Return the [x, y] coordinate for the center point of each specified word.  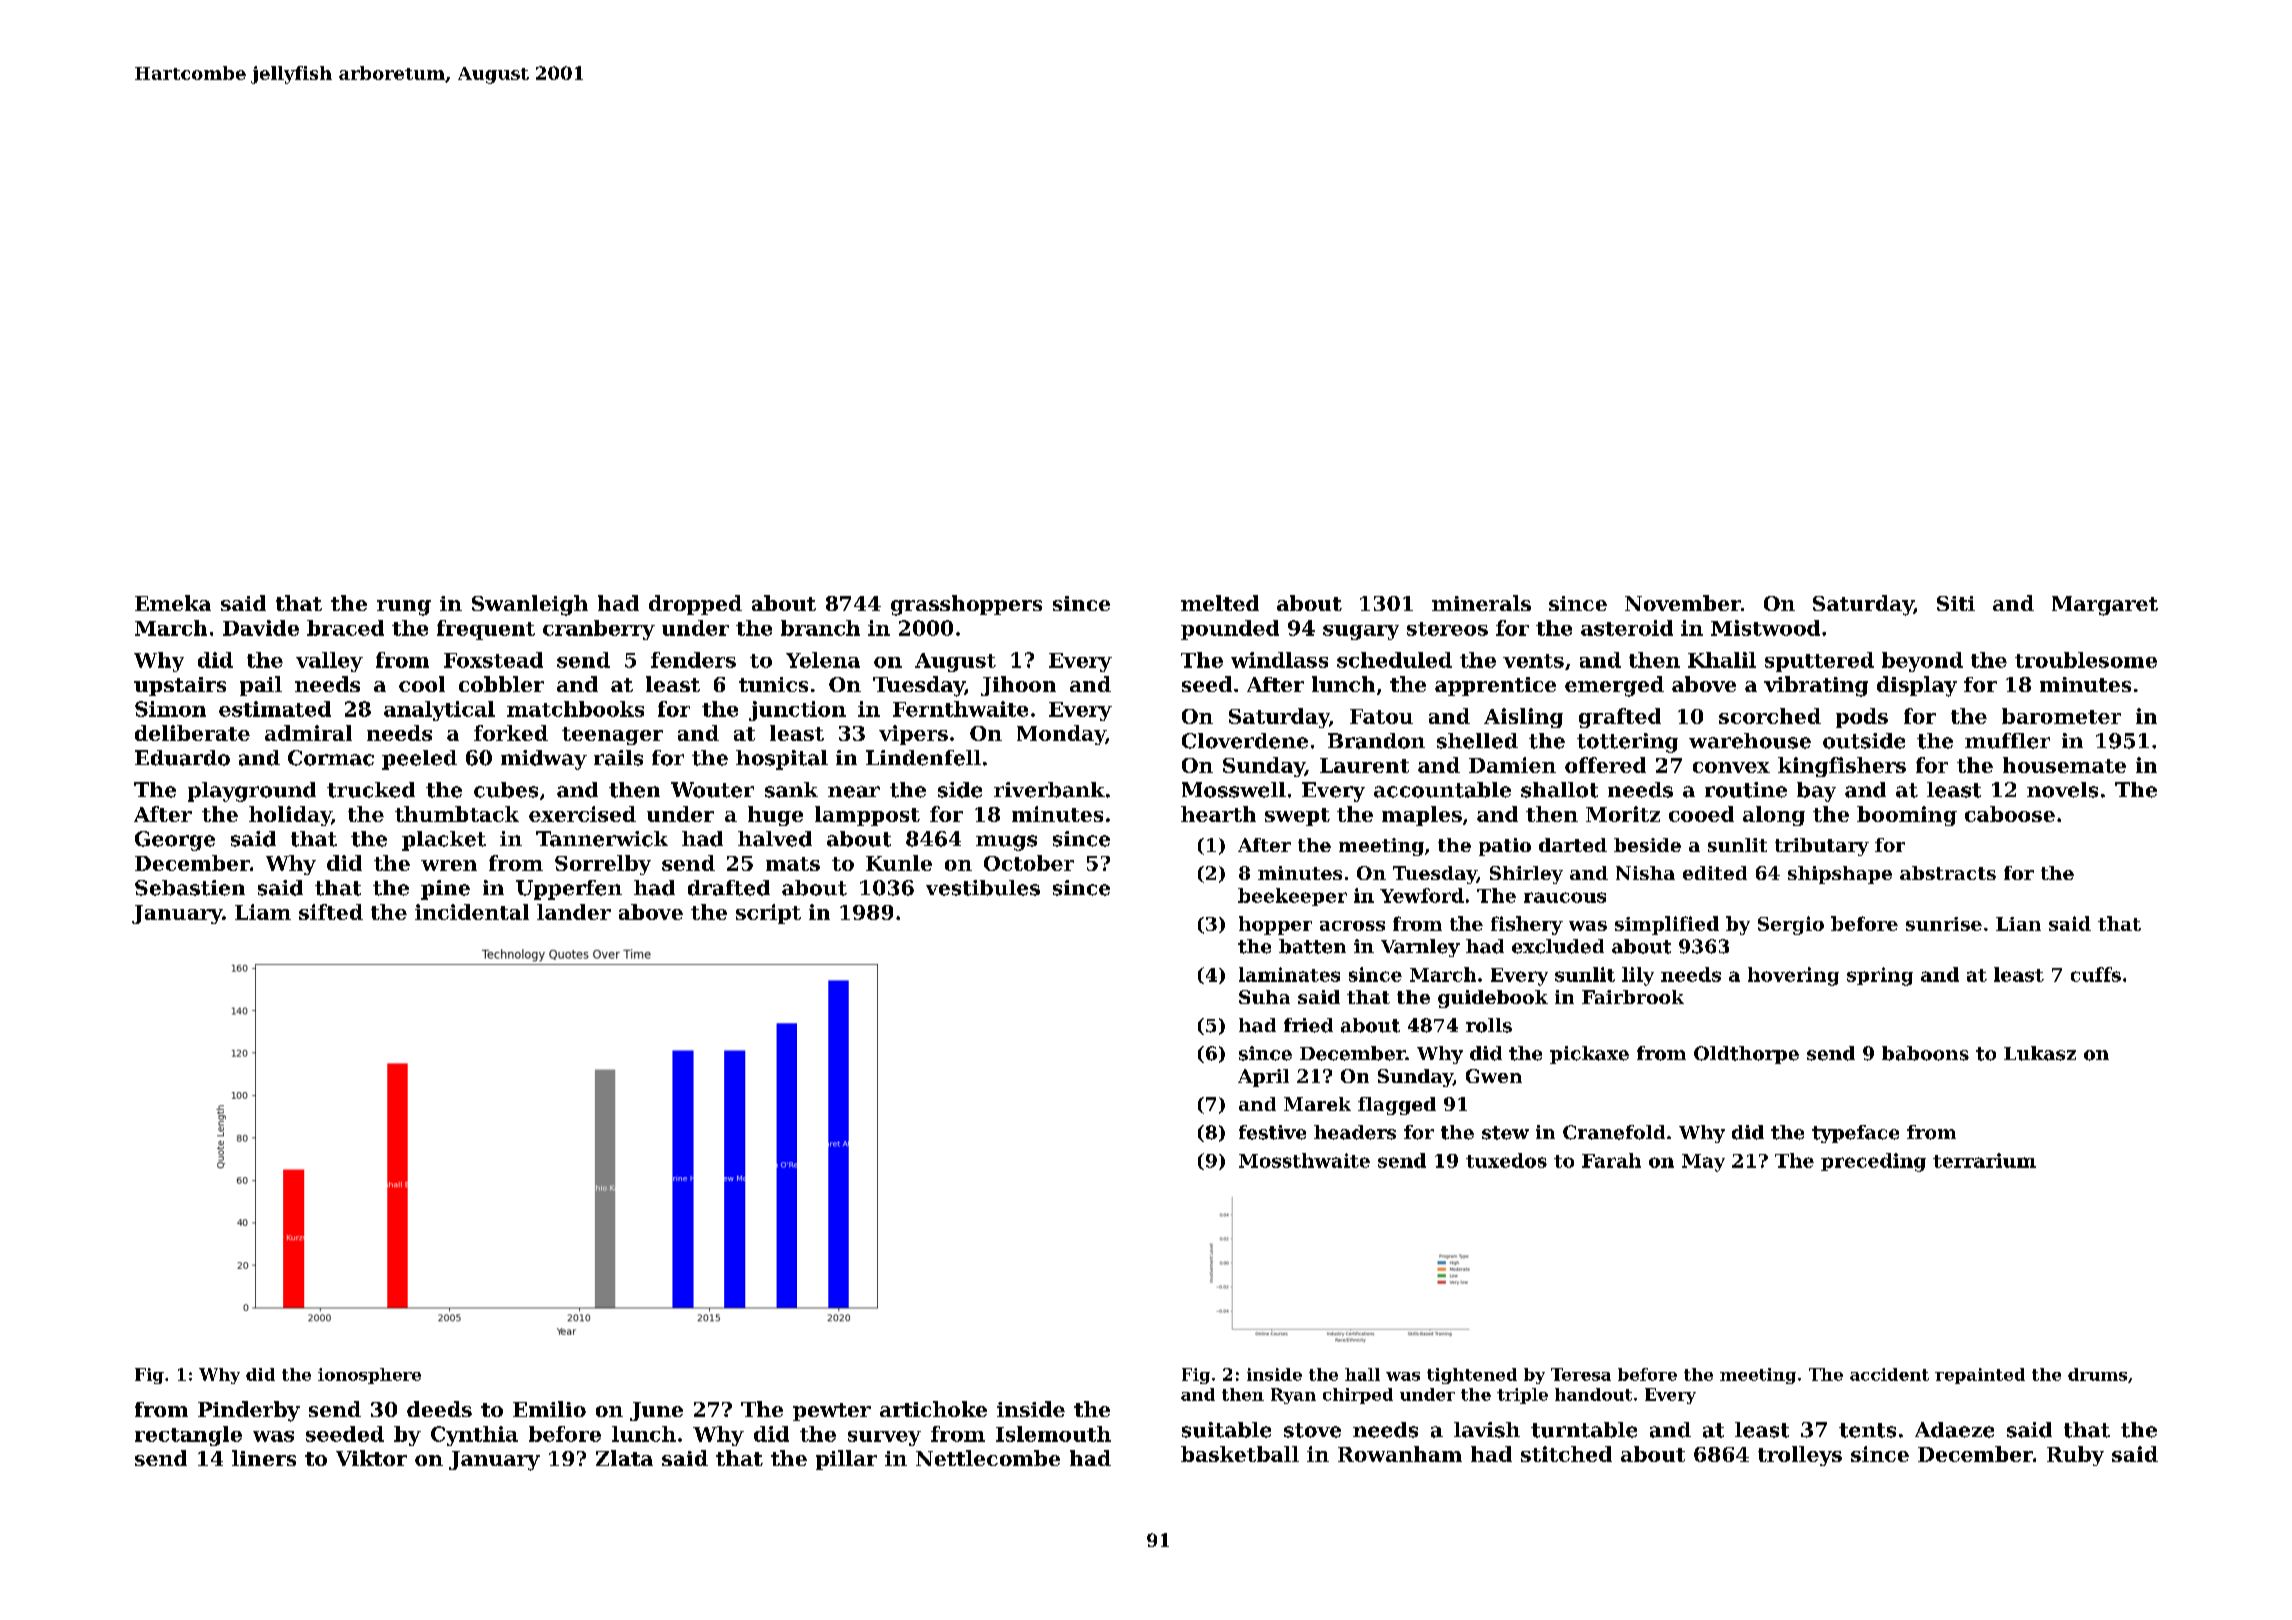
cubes [506, 790]
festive [1272, 1132]
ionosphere [369, 1376]
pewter [832, 1412]
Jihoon [1018, 686]
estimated [275, 709]
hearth [1218, 814]
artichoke [933, 1409]
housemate [2064, 765]
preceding [1873, 1162]
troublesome [2086, 660]
